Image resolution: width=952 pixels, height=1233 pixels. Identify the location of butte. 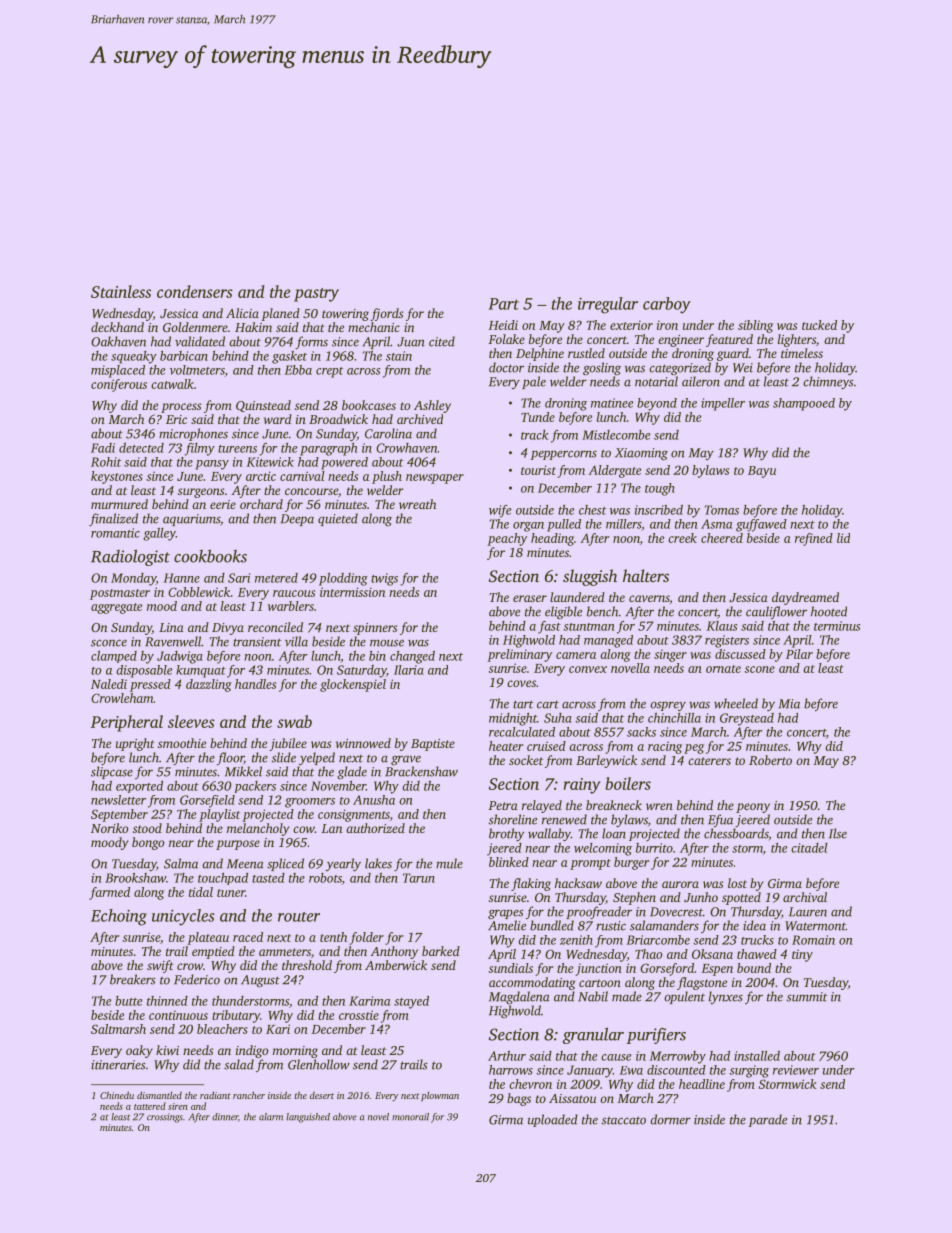
(128, 1001).
